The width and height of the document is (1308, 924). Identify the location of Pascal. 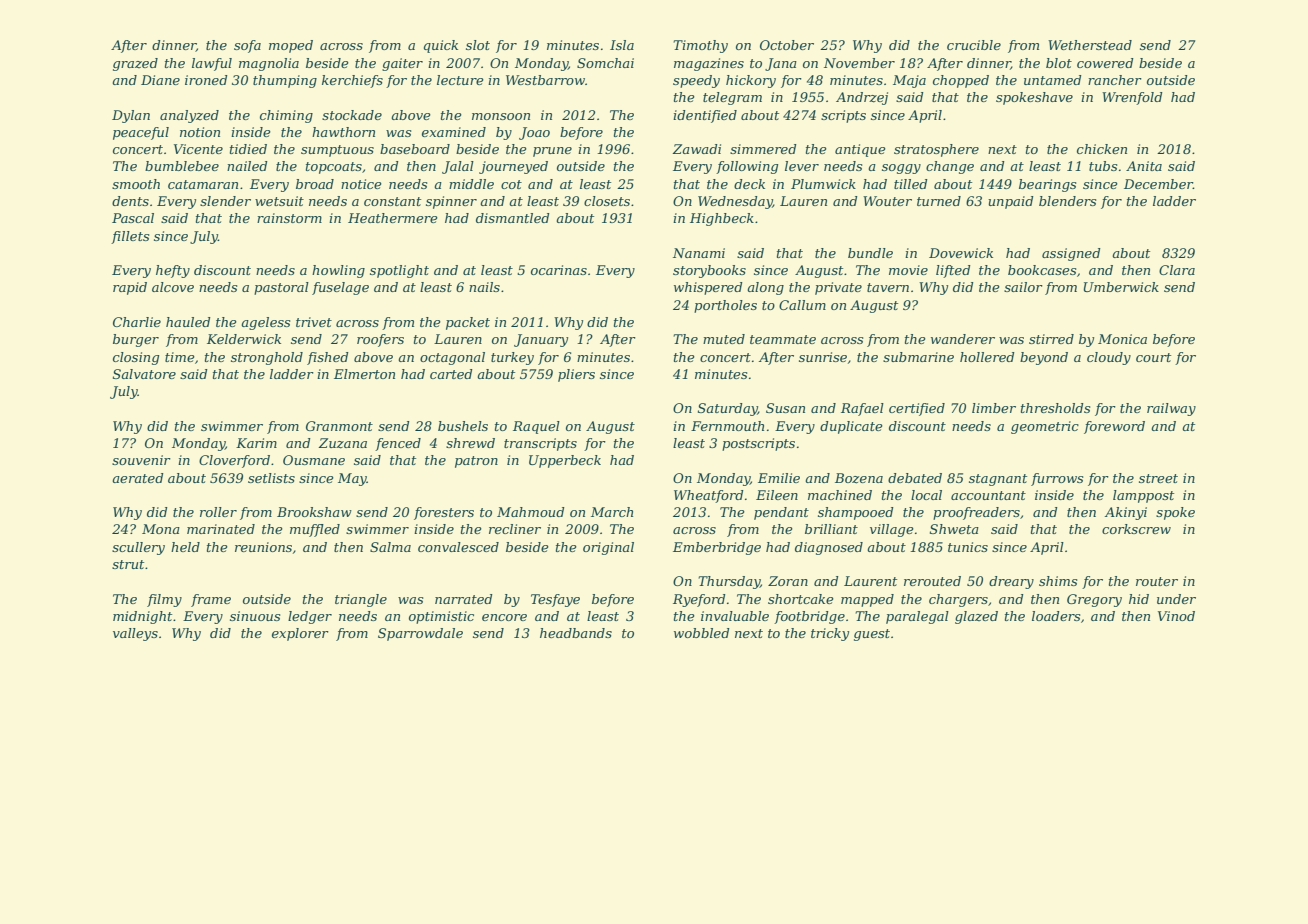
(133, 218).
